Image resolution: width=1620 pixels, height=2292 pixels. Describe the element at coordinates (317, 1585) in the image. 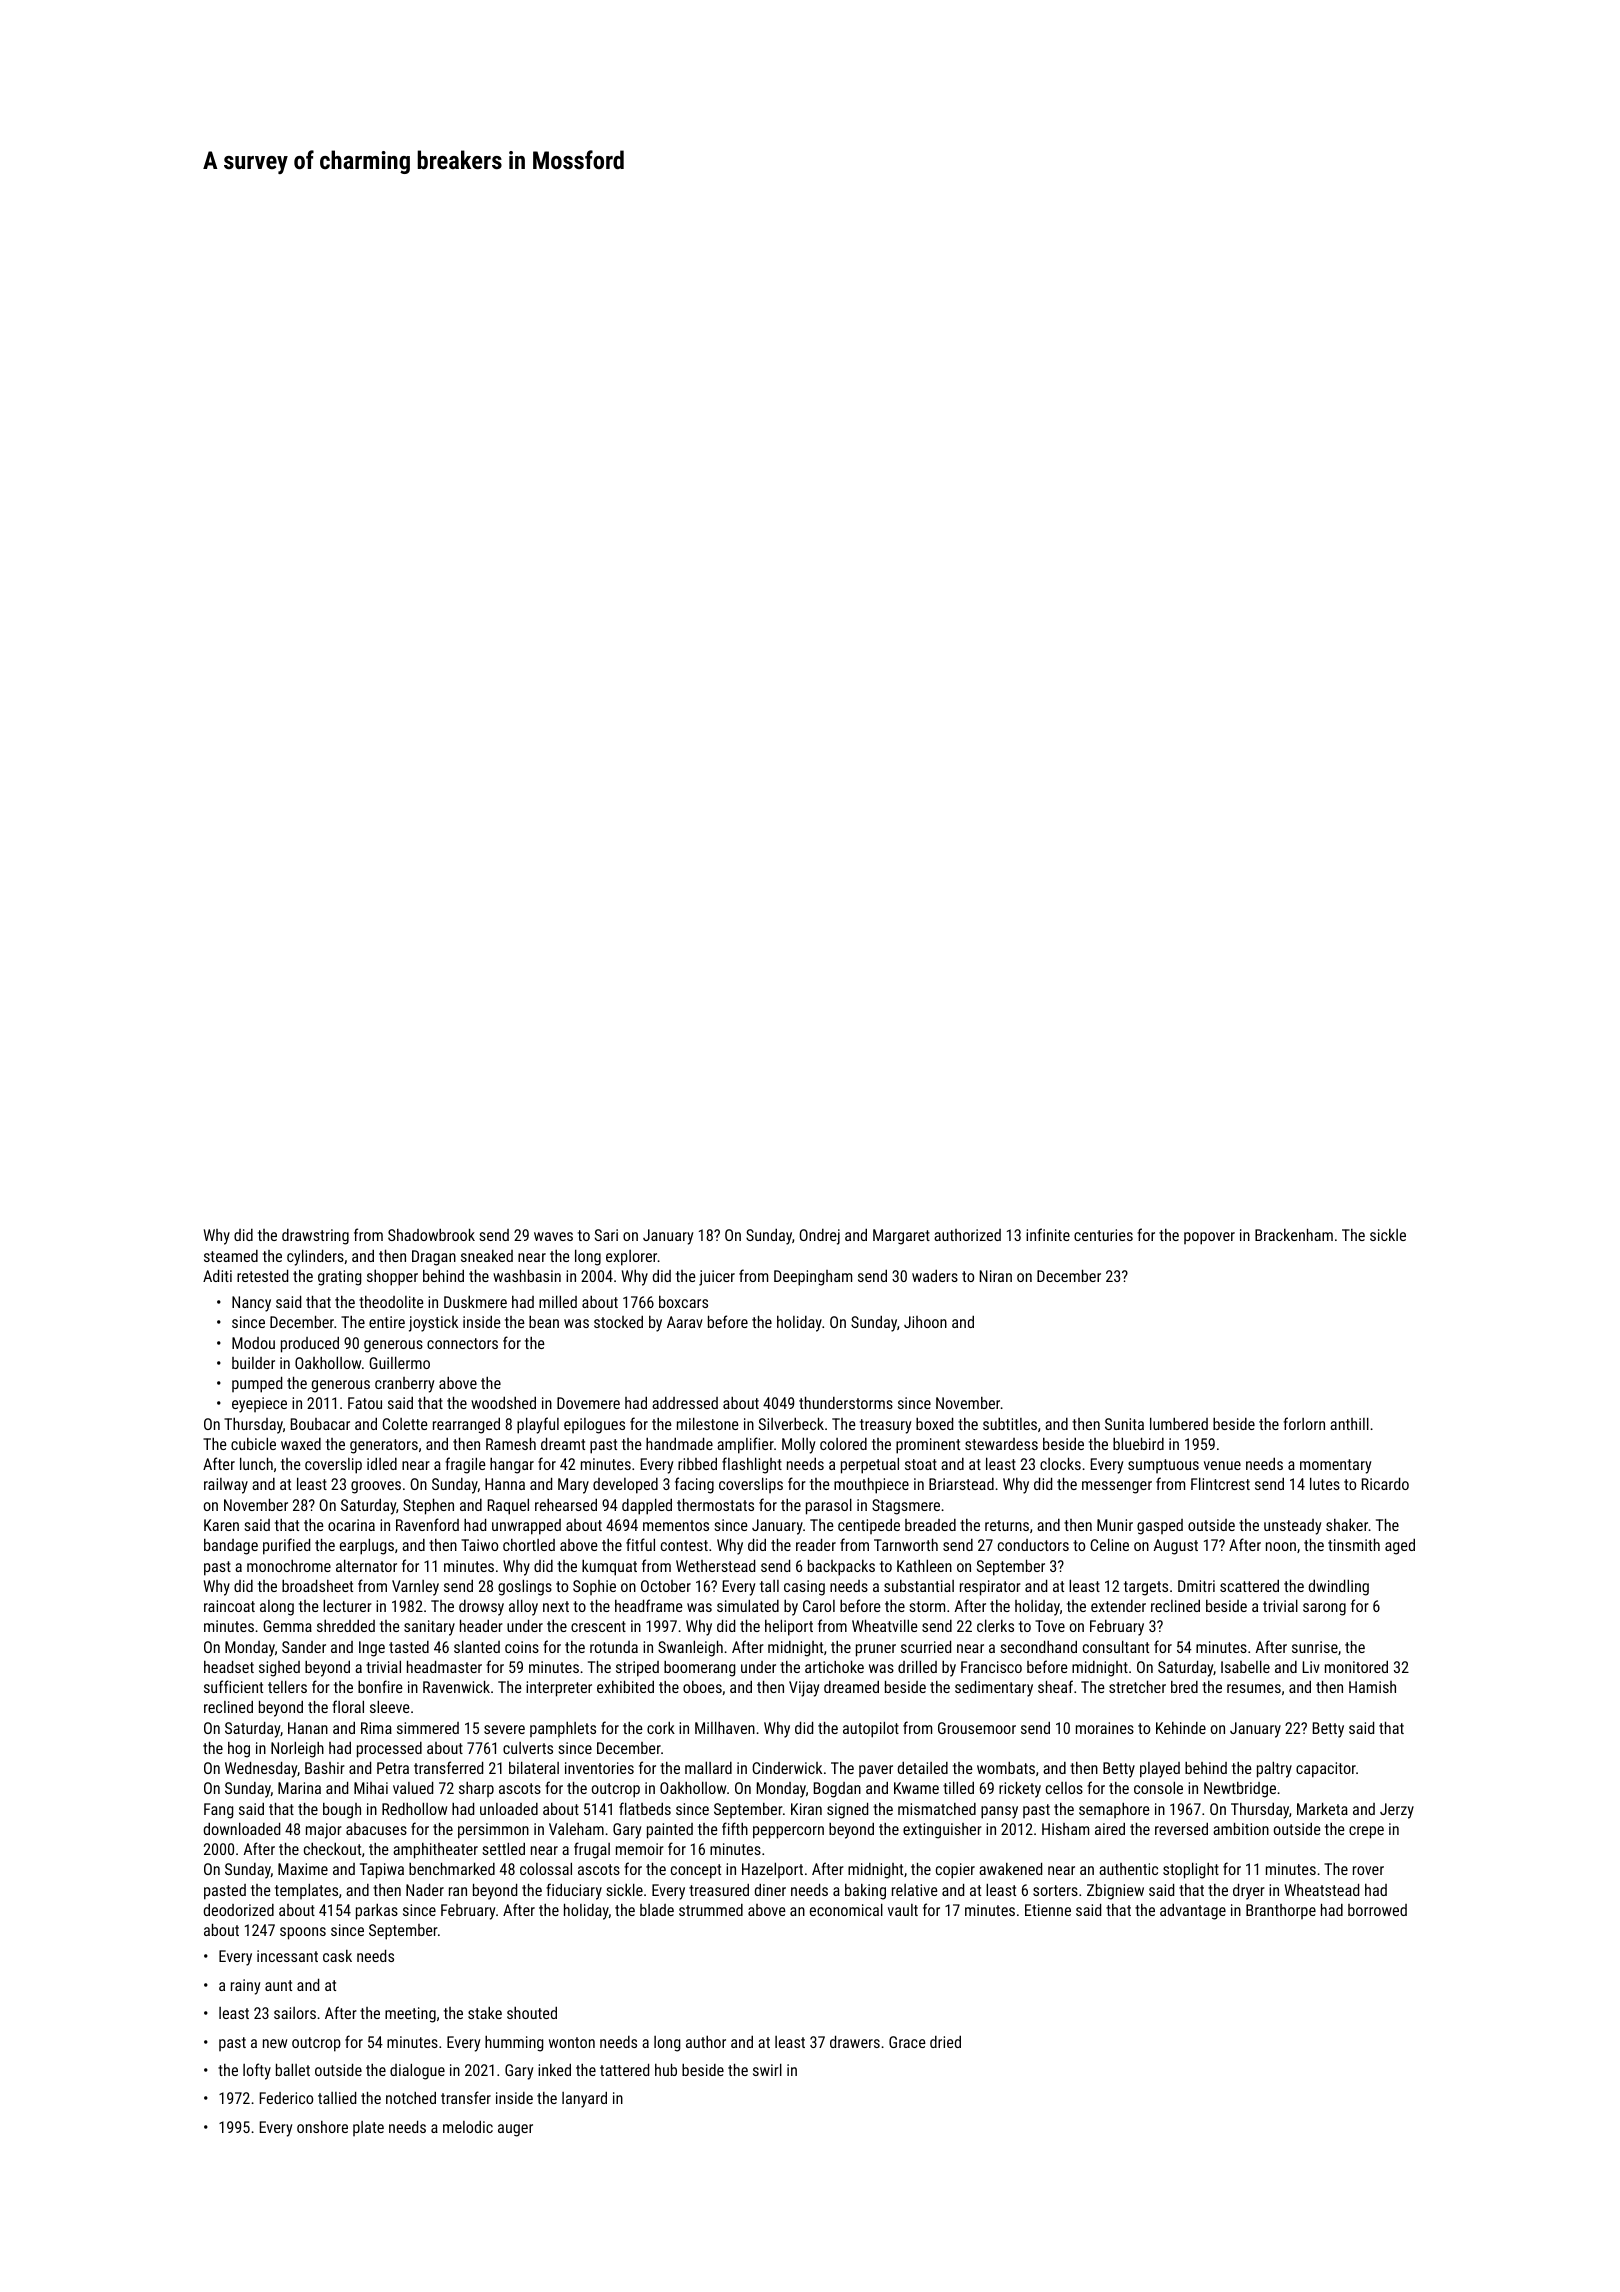

I see `broadsheet` at that location.
